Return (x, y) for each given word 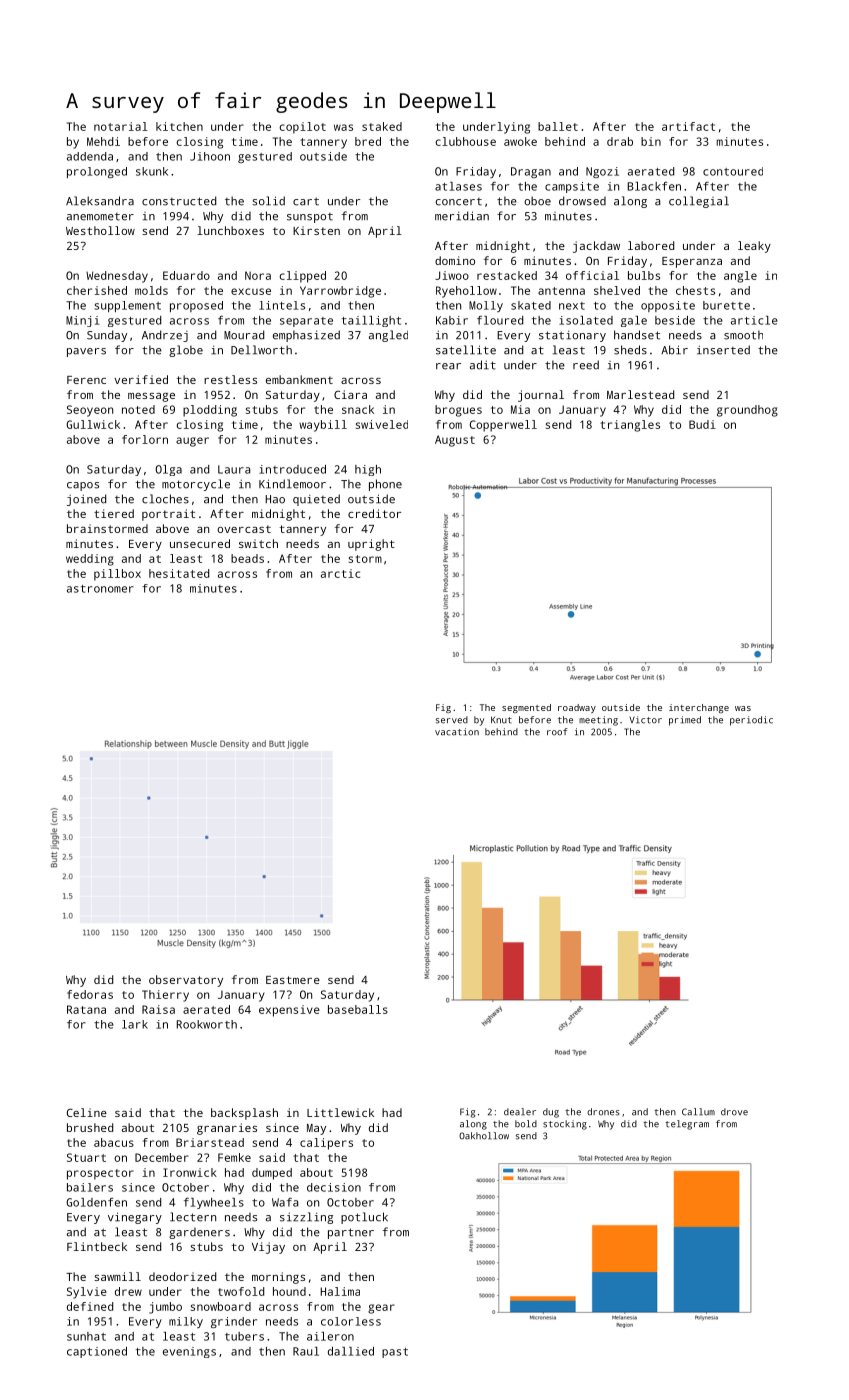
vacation (457, 732)
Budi (702, 424)
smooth (743, 335)
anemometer (100, 217)
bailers (90, 1187)
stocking (565, 1125)
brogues (458, 411)
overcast (244, 529)
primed (685, 721)
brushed (90, 1127)
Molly (486, 306)
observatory (186, 981)
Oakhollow (484, 1136)
